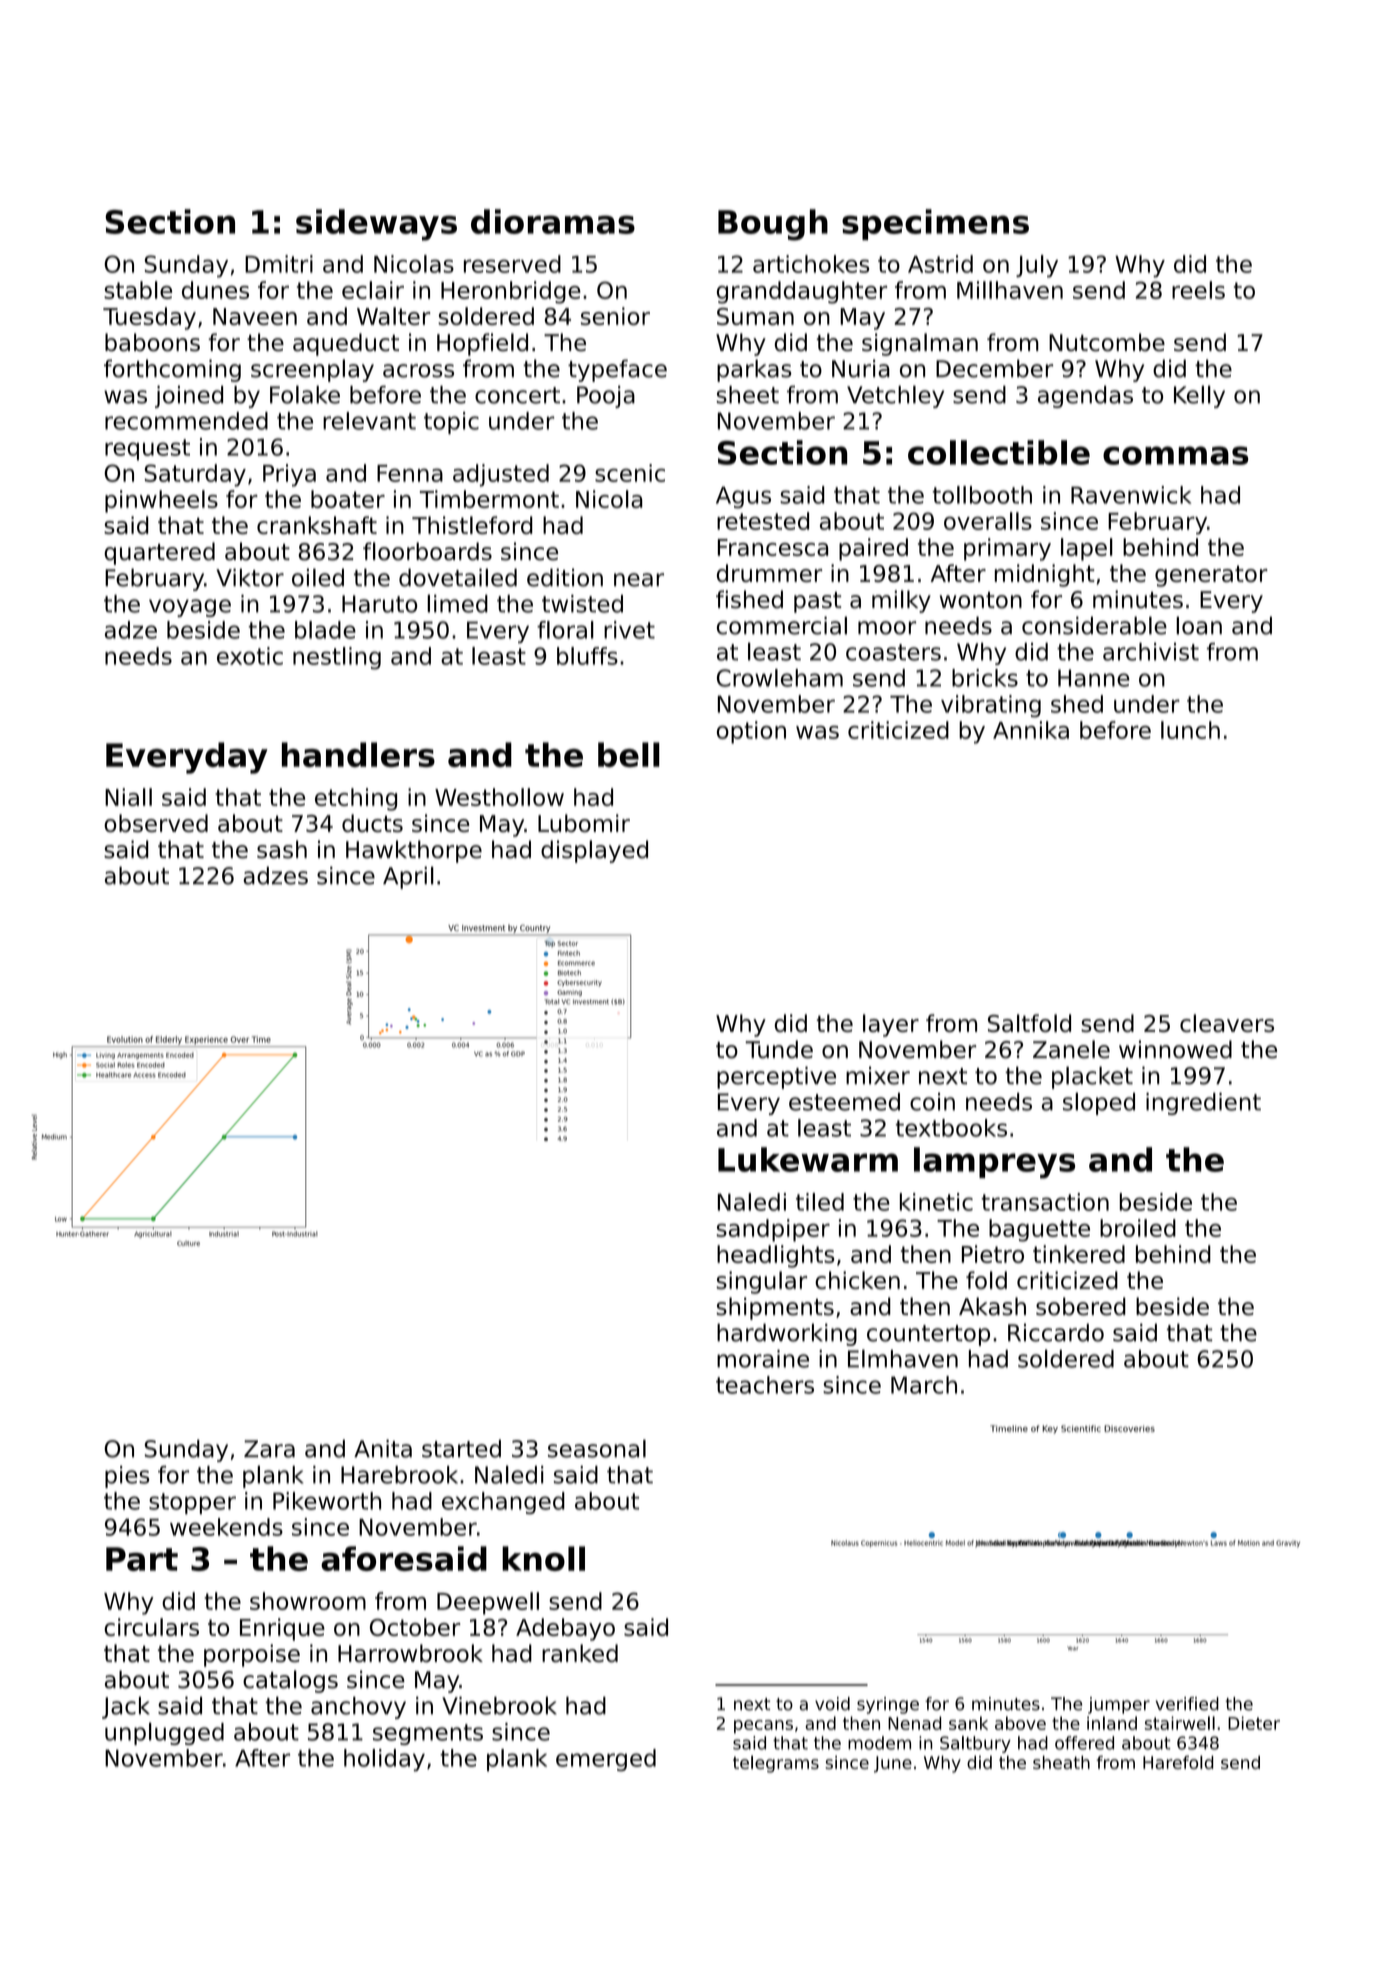  What do you see at coordinates (269, 1449) in the page?
I see `Zara` at bounding box center [269, 1449].
